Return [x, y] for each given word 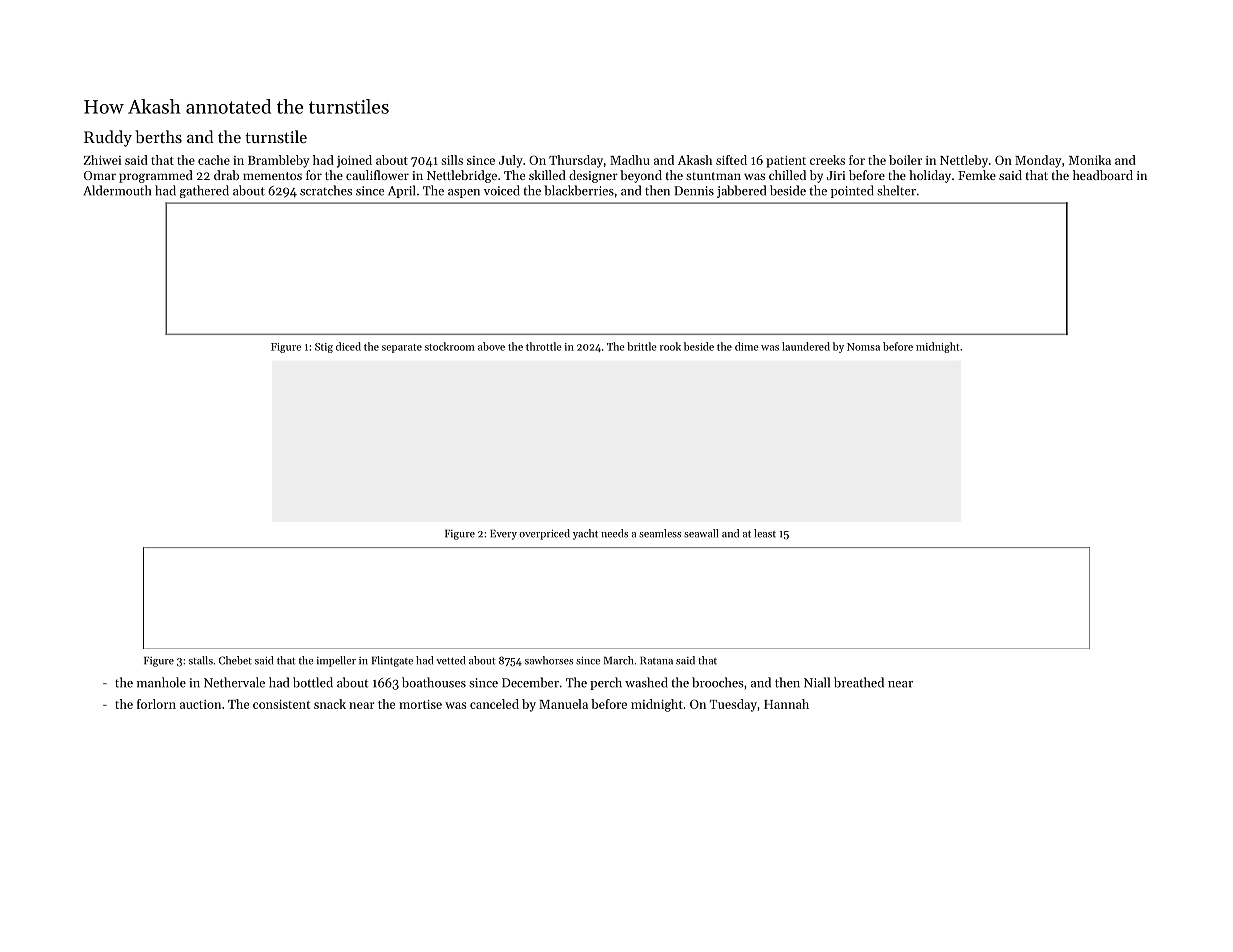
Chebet [235, 660]
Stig [324, 348]
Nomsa [863, 347]
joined [354, 161]
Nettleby [964, 161]
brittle [642, 346]
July [511, 161]
